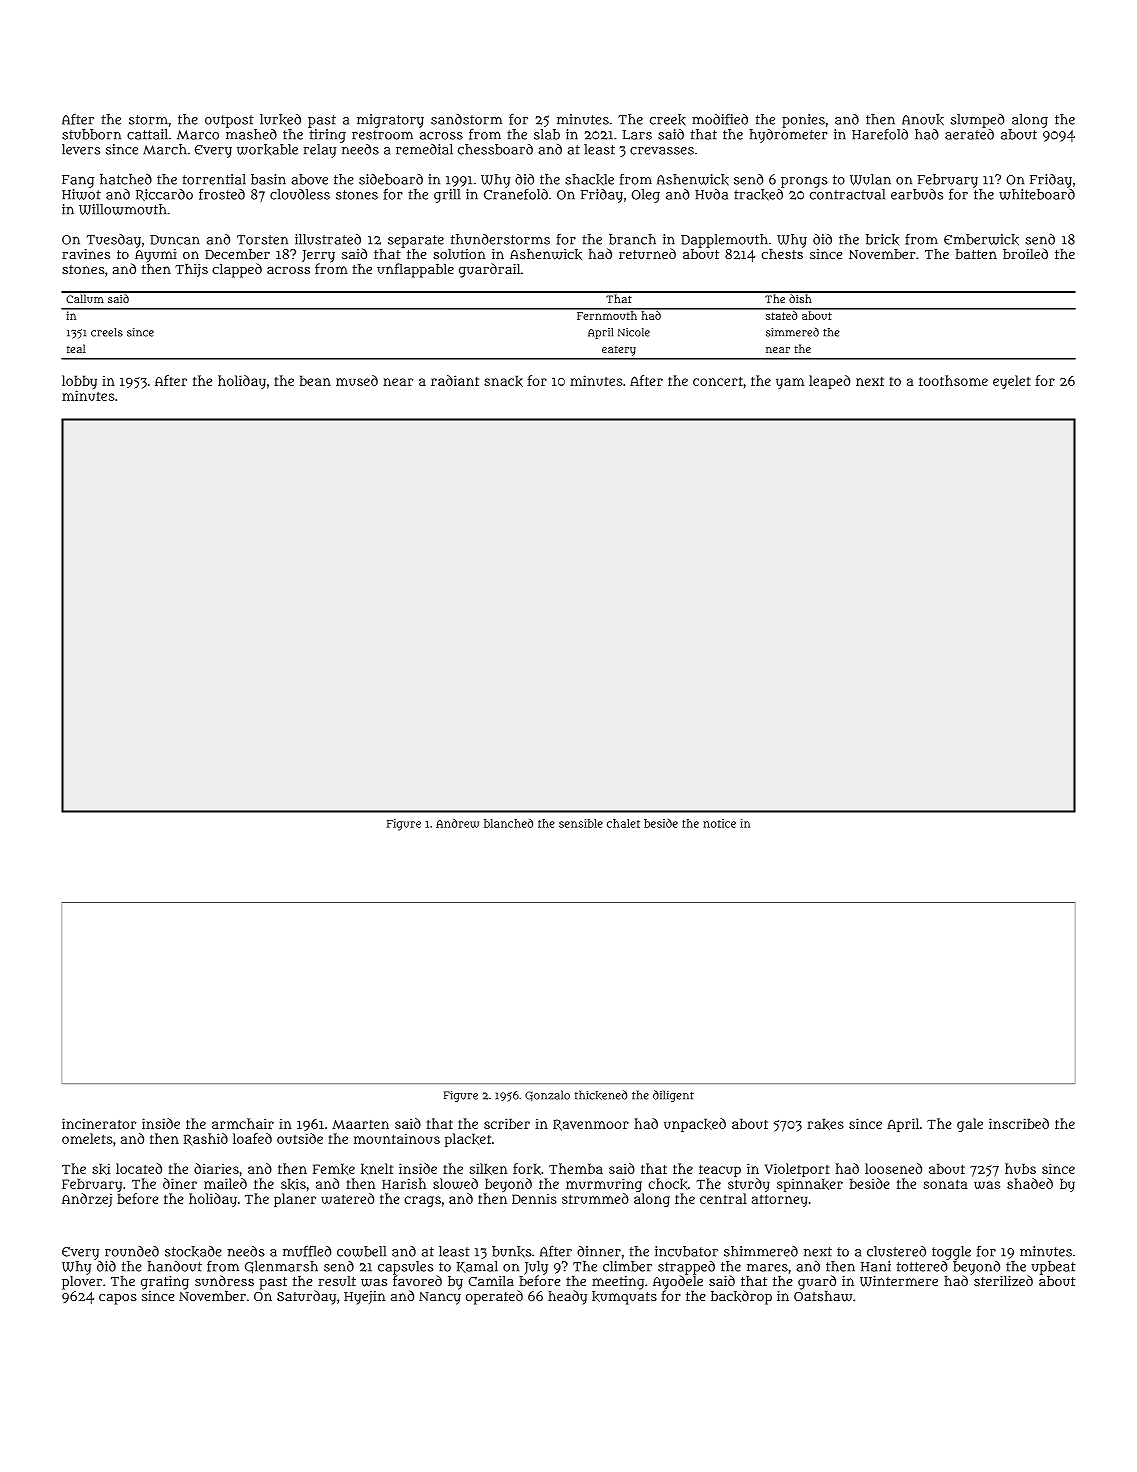 The image size is (1137, 1472). What do you see at coordinates (118, 1299) in the image?
I see `capos` at bounding box center [118, 1299].
